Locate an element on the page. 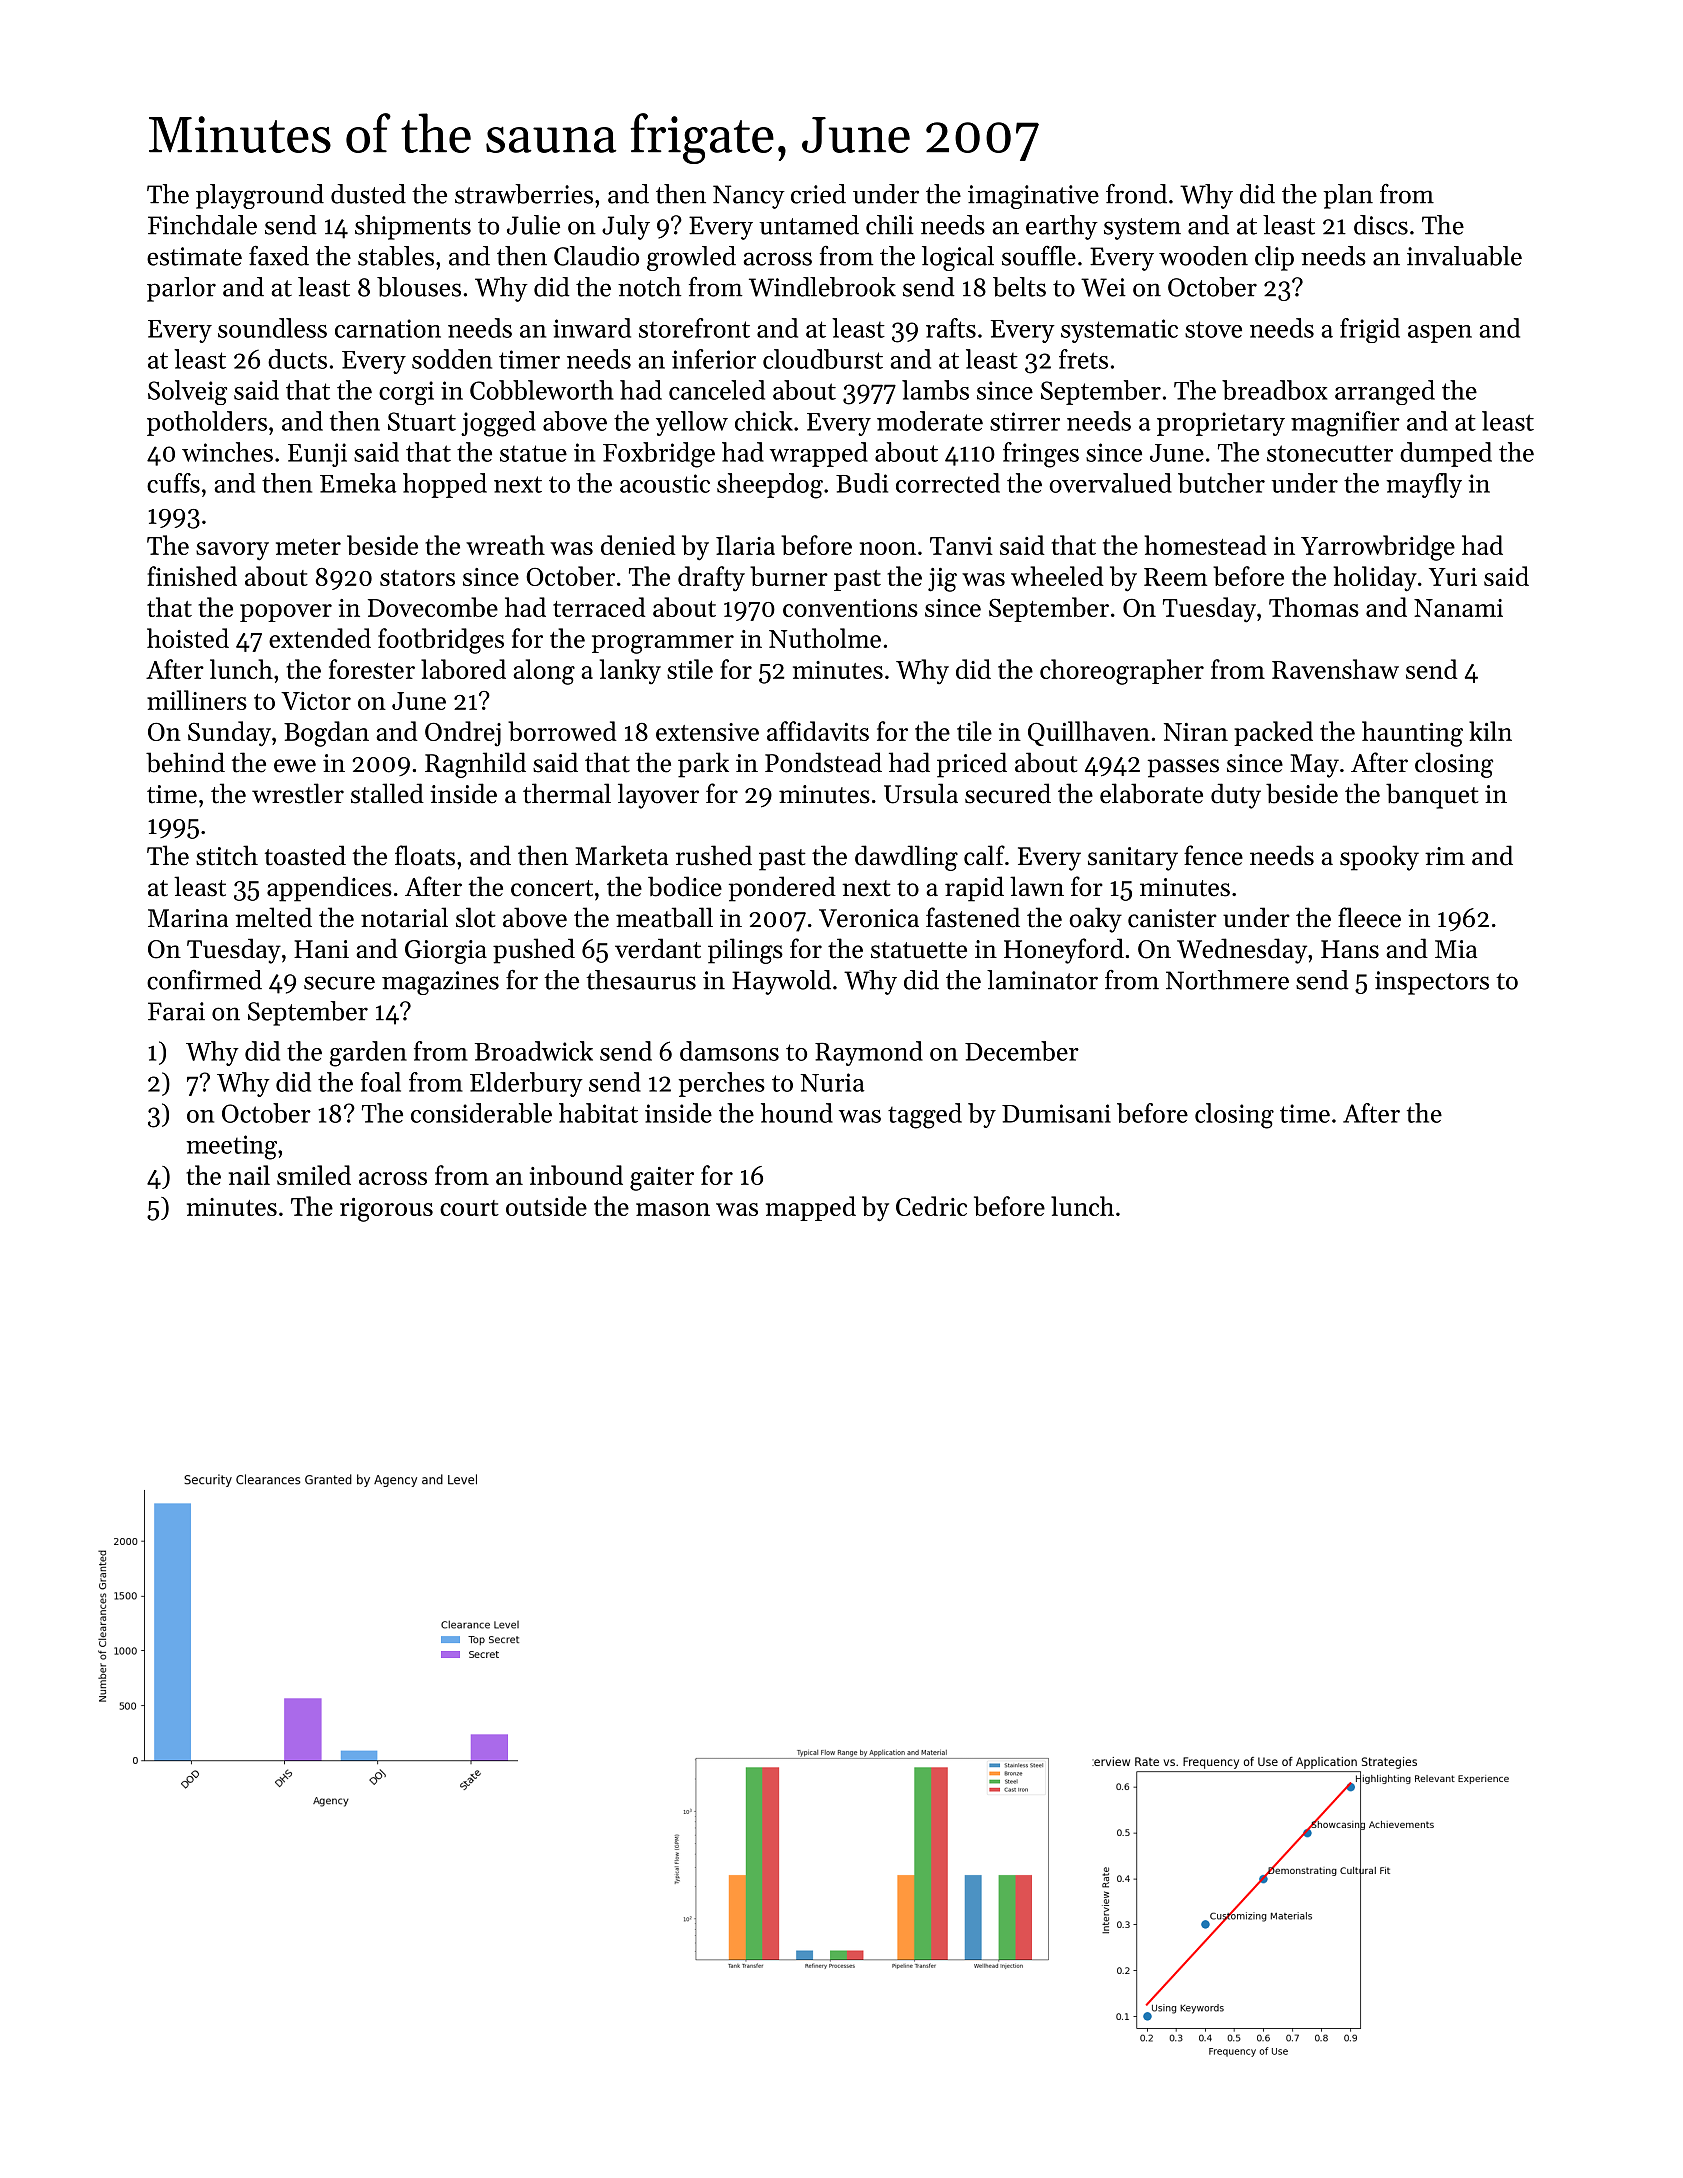 Image resolution: width=1683 pixels, height=2178 pixels. plan is located at coordinates (1348, 196).
